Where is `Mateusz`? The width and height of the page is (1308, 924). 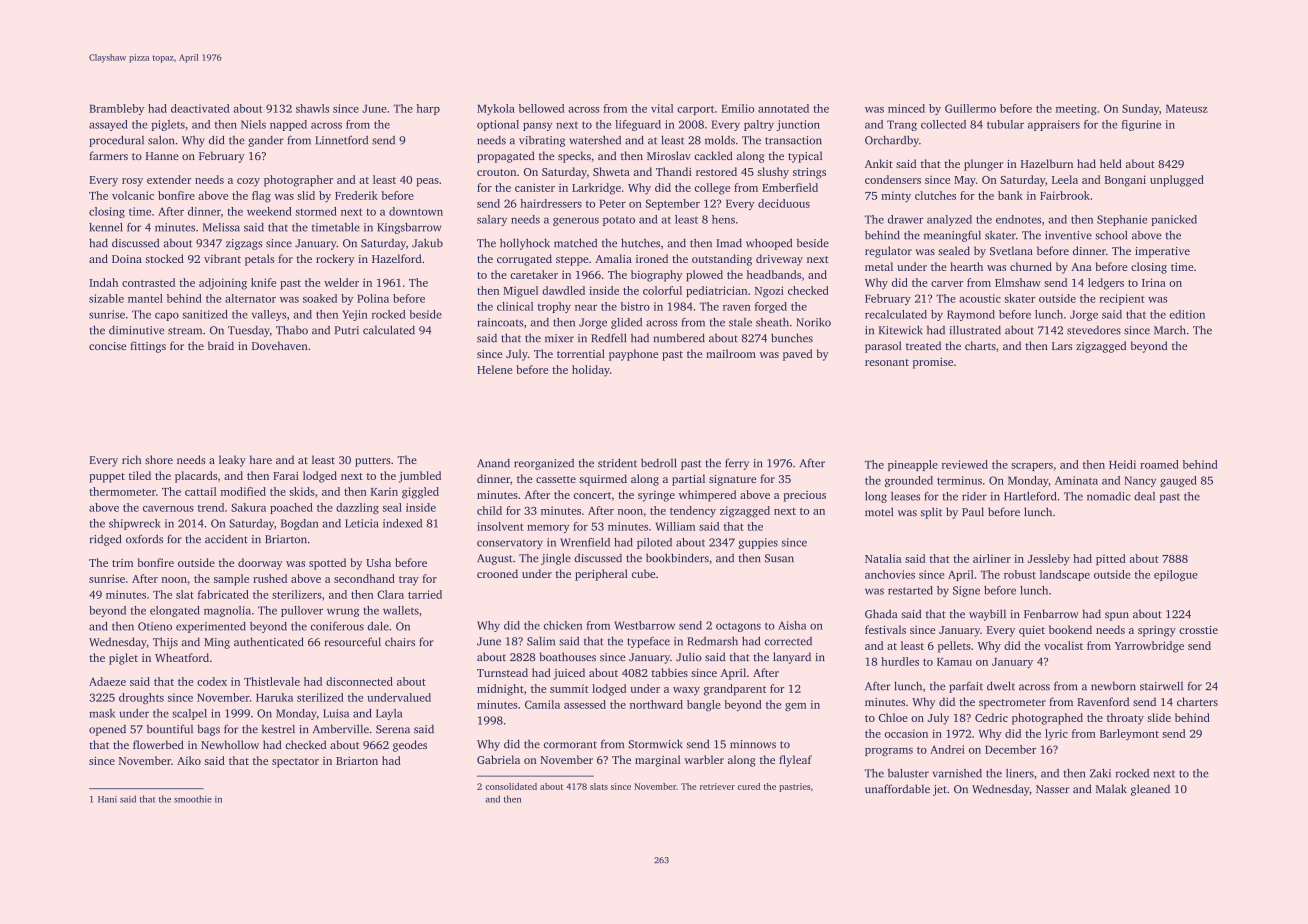 Mateusz is located at coordinates (1187, 109).
